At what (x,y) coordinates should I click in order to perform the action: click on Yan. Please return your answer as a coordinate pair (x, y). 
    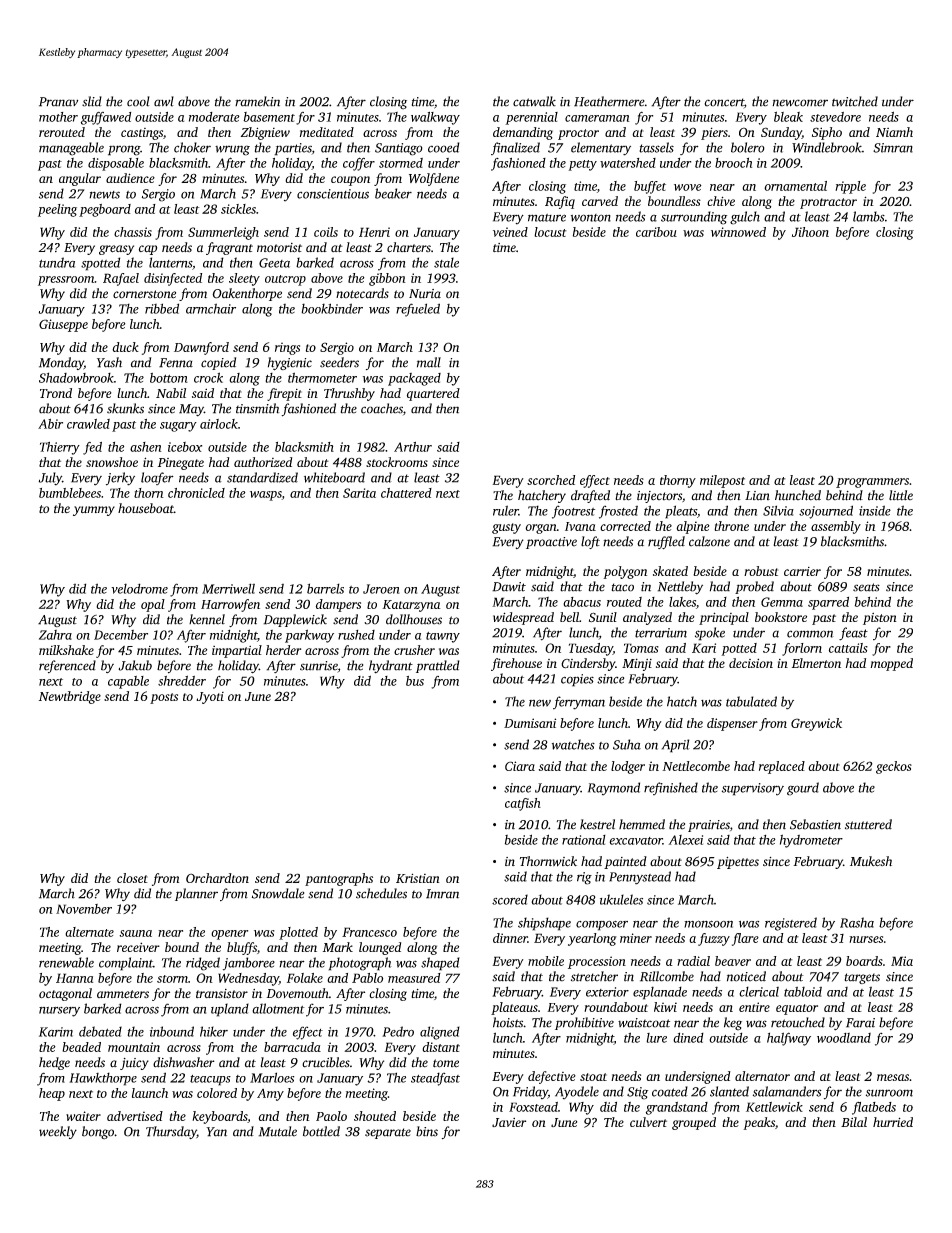
    Looking at the image, I should click on (216, 1132).
